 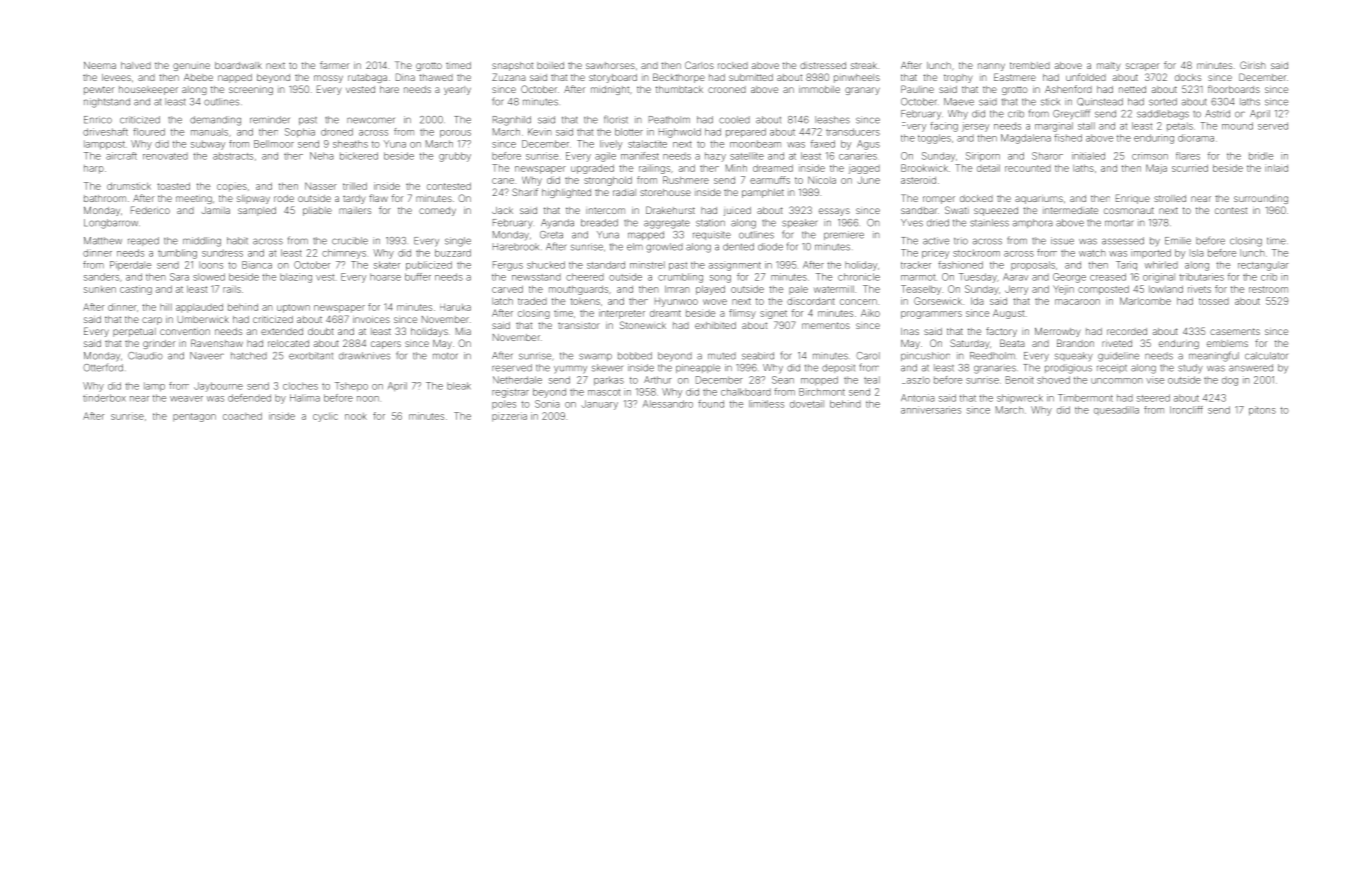 What do you see at coordinates (610, 90) in the document?
I see `midnight` at bounding box center [610, 90].
